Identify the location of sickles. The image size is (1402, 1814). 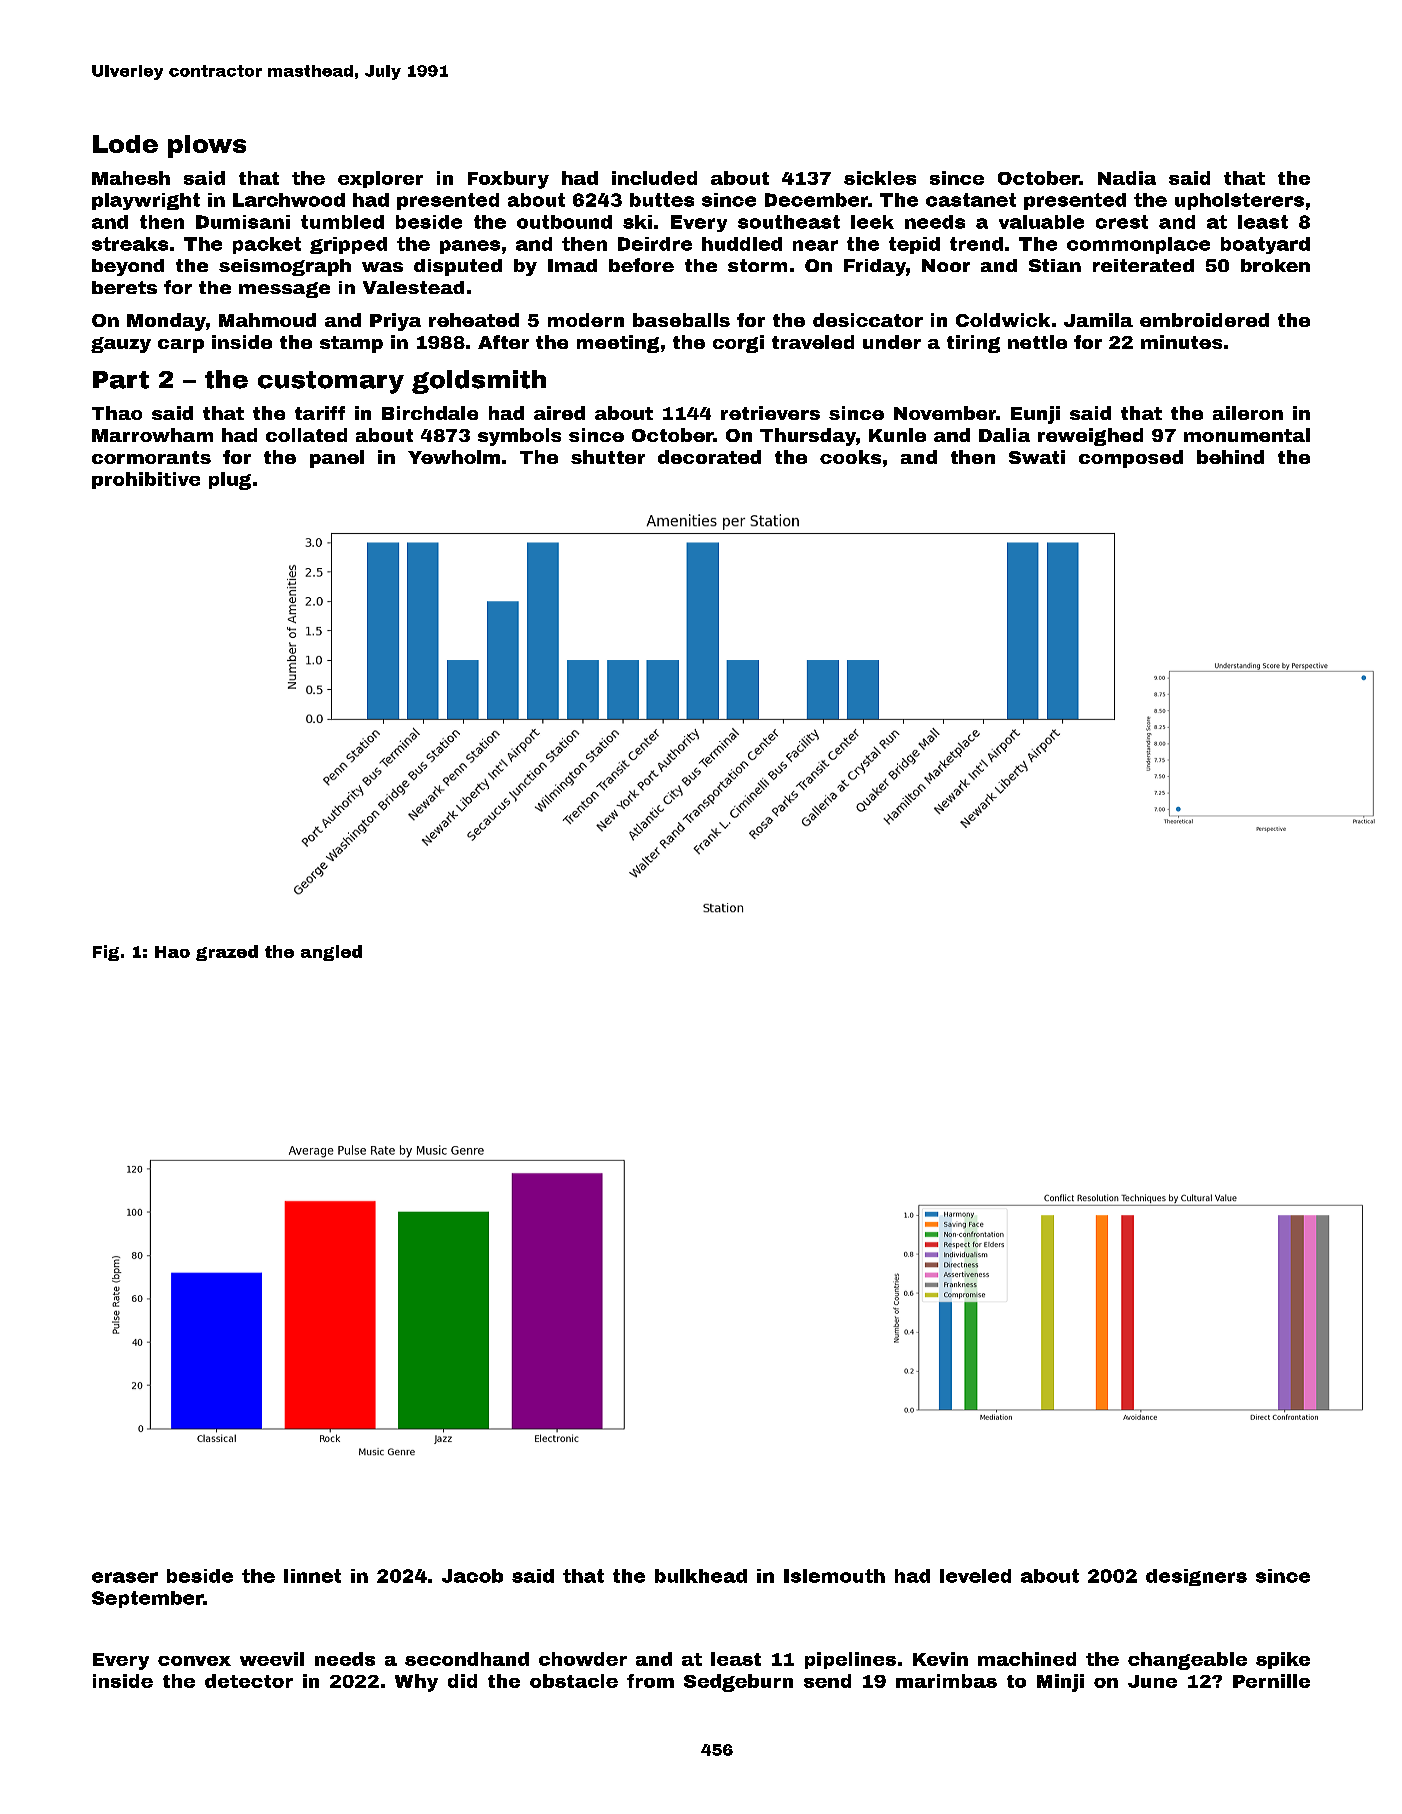
(880, 178).
